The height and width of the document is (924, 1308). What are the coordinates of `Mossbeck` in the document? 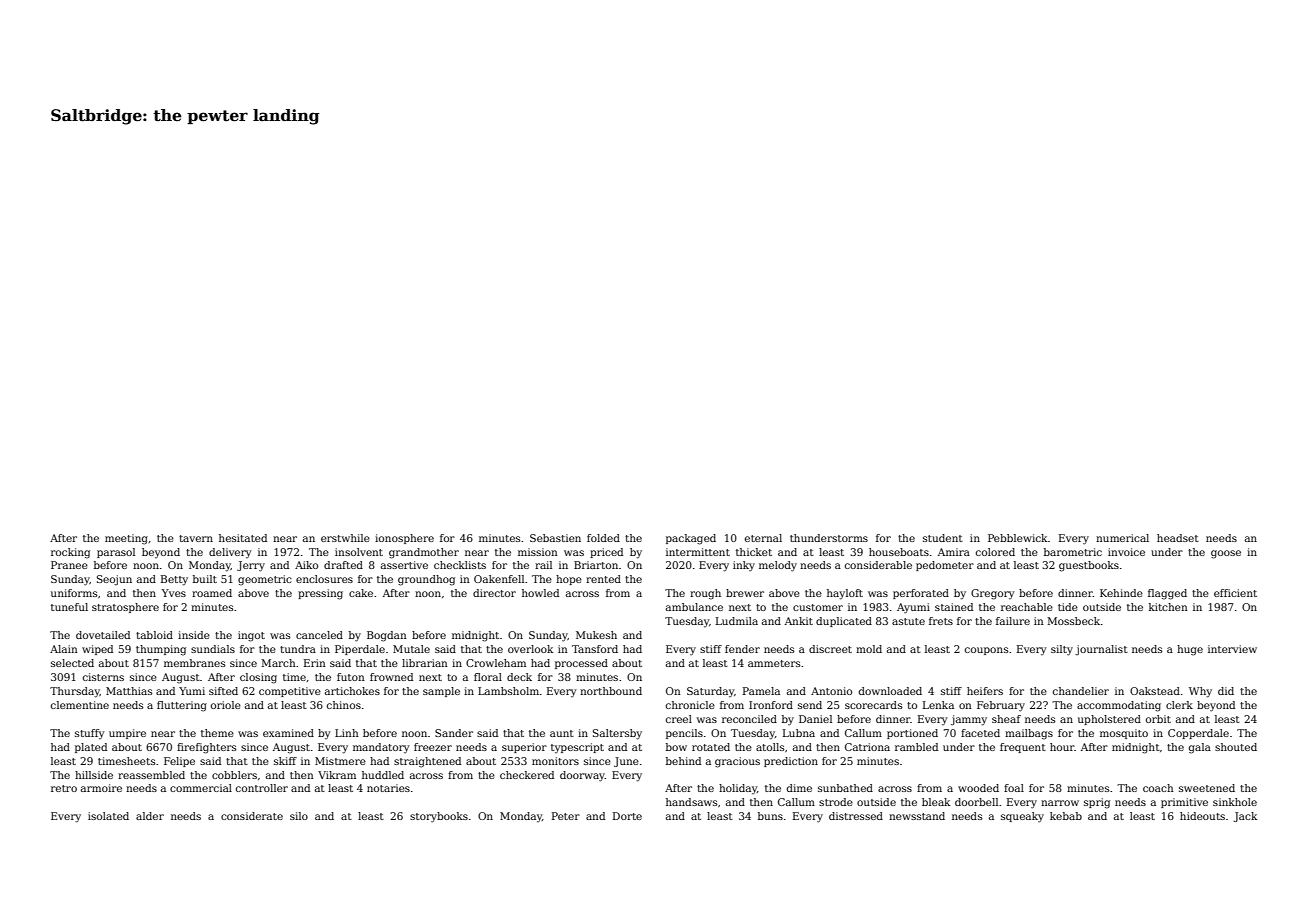 It's located at (1073, 621).
